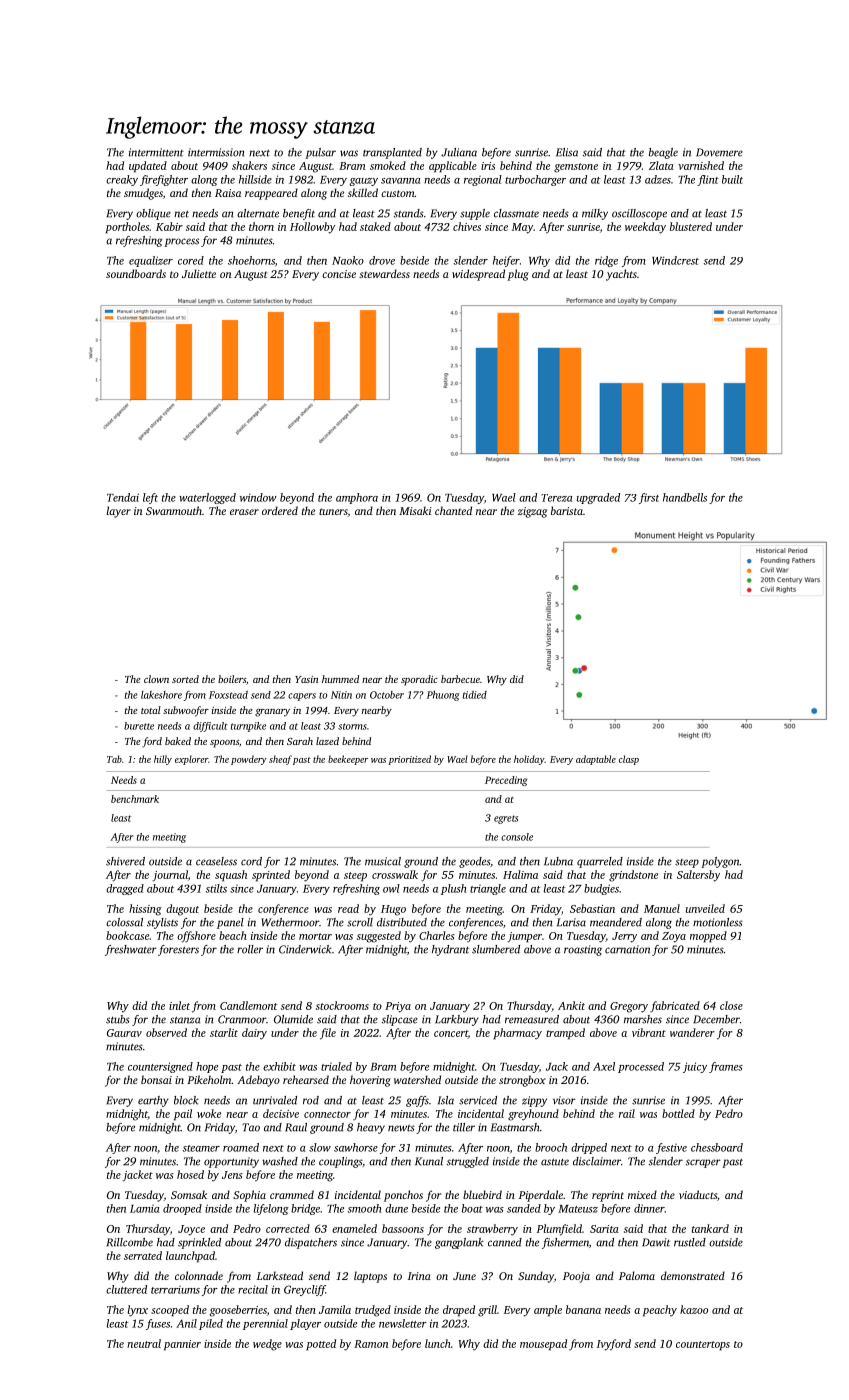  Describe the element at coordinates (685, 497) in the screenshot. I see `handbells` at that location.
